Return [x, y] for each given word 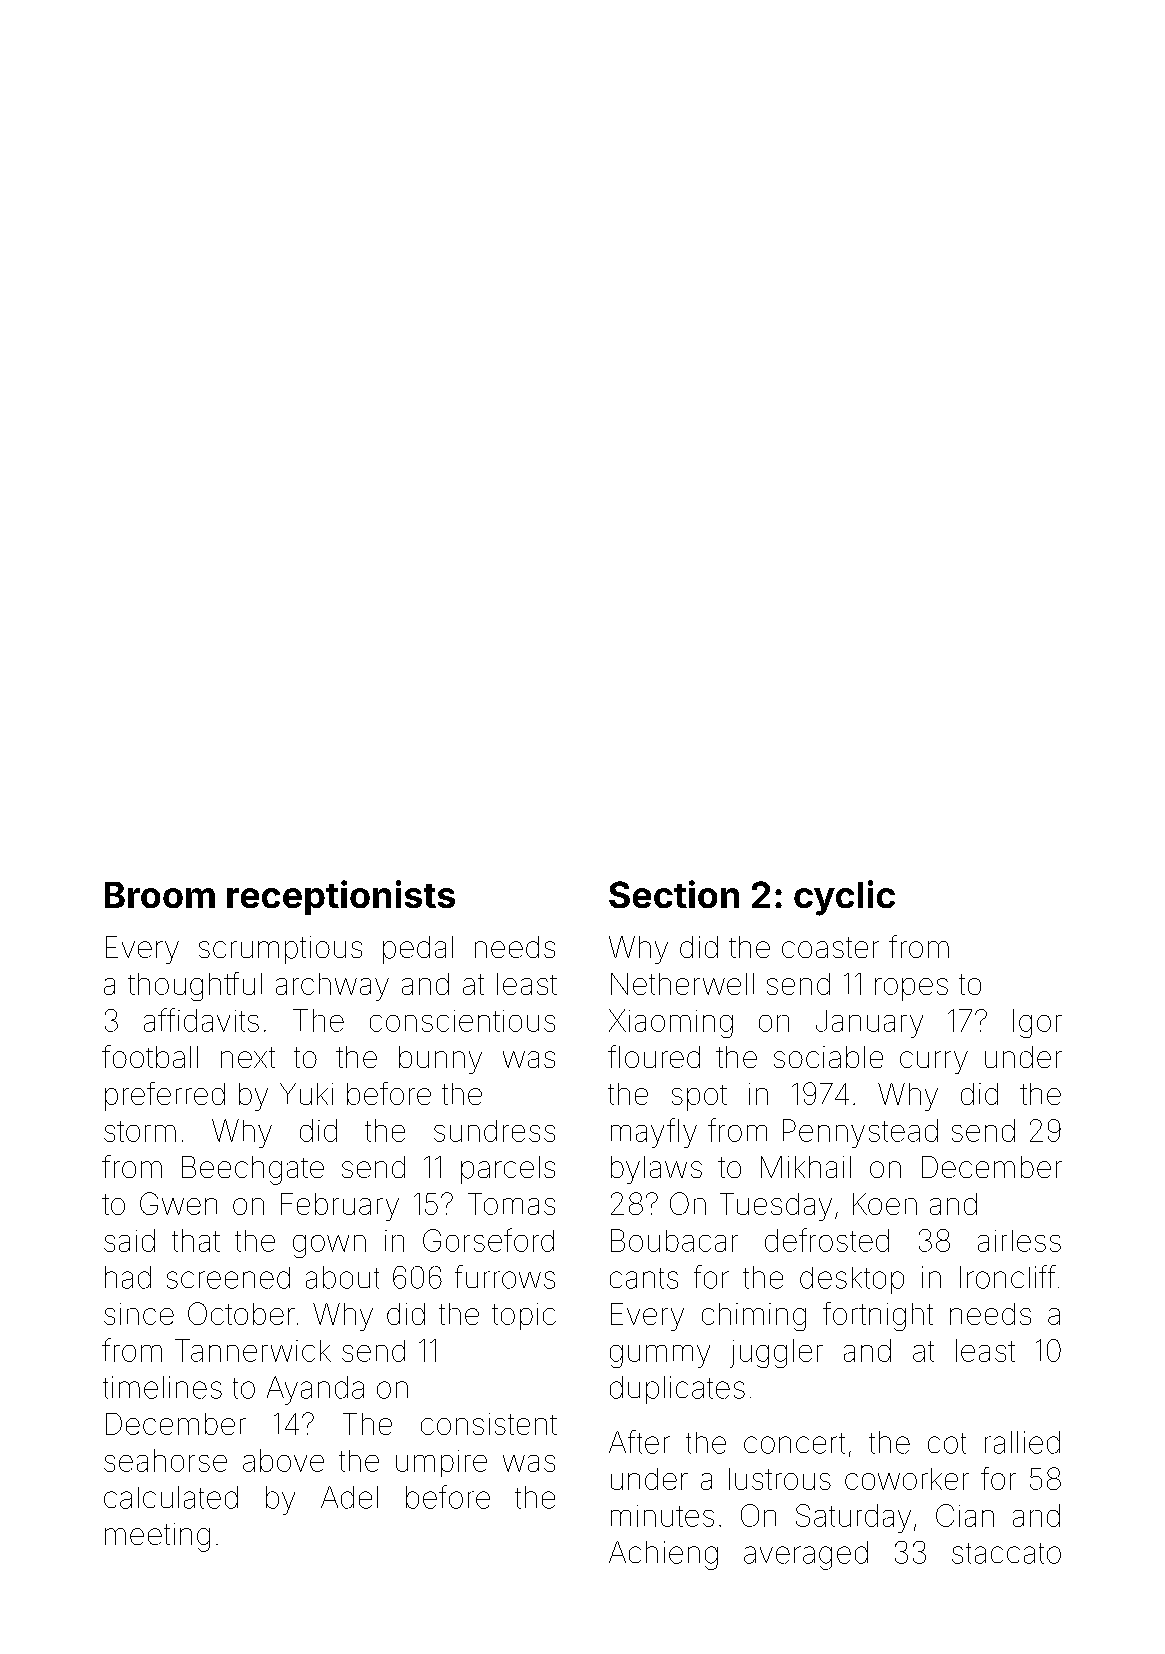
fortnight [878, 1316]
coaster [830, 947]
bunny [440, 1060]
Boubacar [674, 1240]
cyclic [844, 898]
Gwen [178, 1203]
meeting [157, 1537]
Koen [885, 1204]
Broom [160, 895]
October [241, 1313]
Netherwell [682, 984]
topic [524, 1316]
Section [674, 894]
